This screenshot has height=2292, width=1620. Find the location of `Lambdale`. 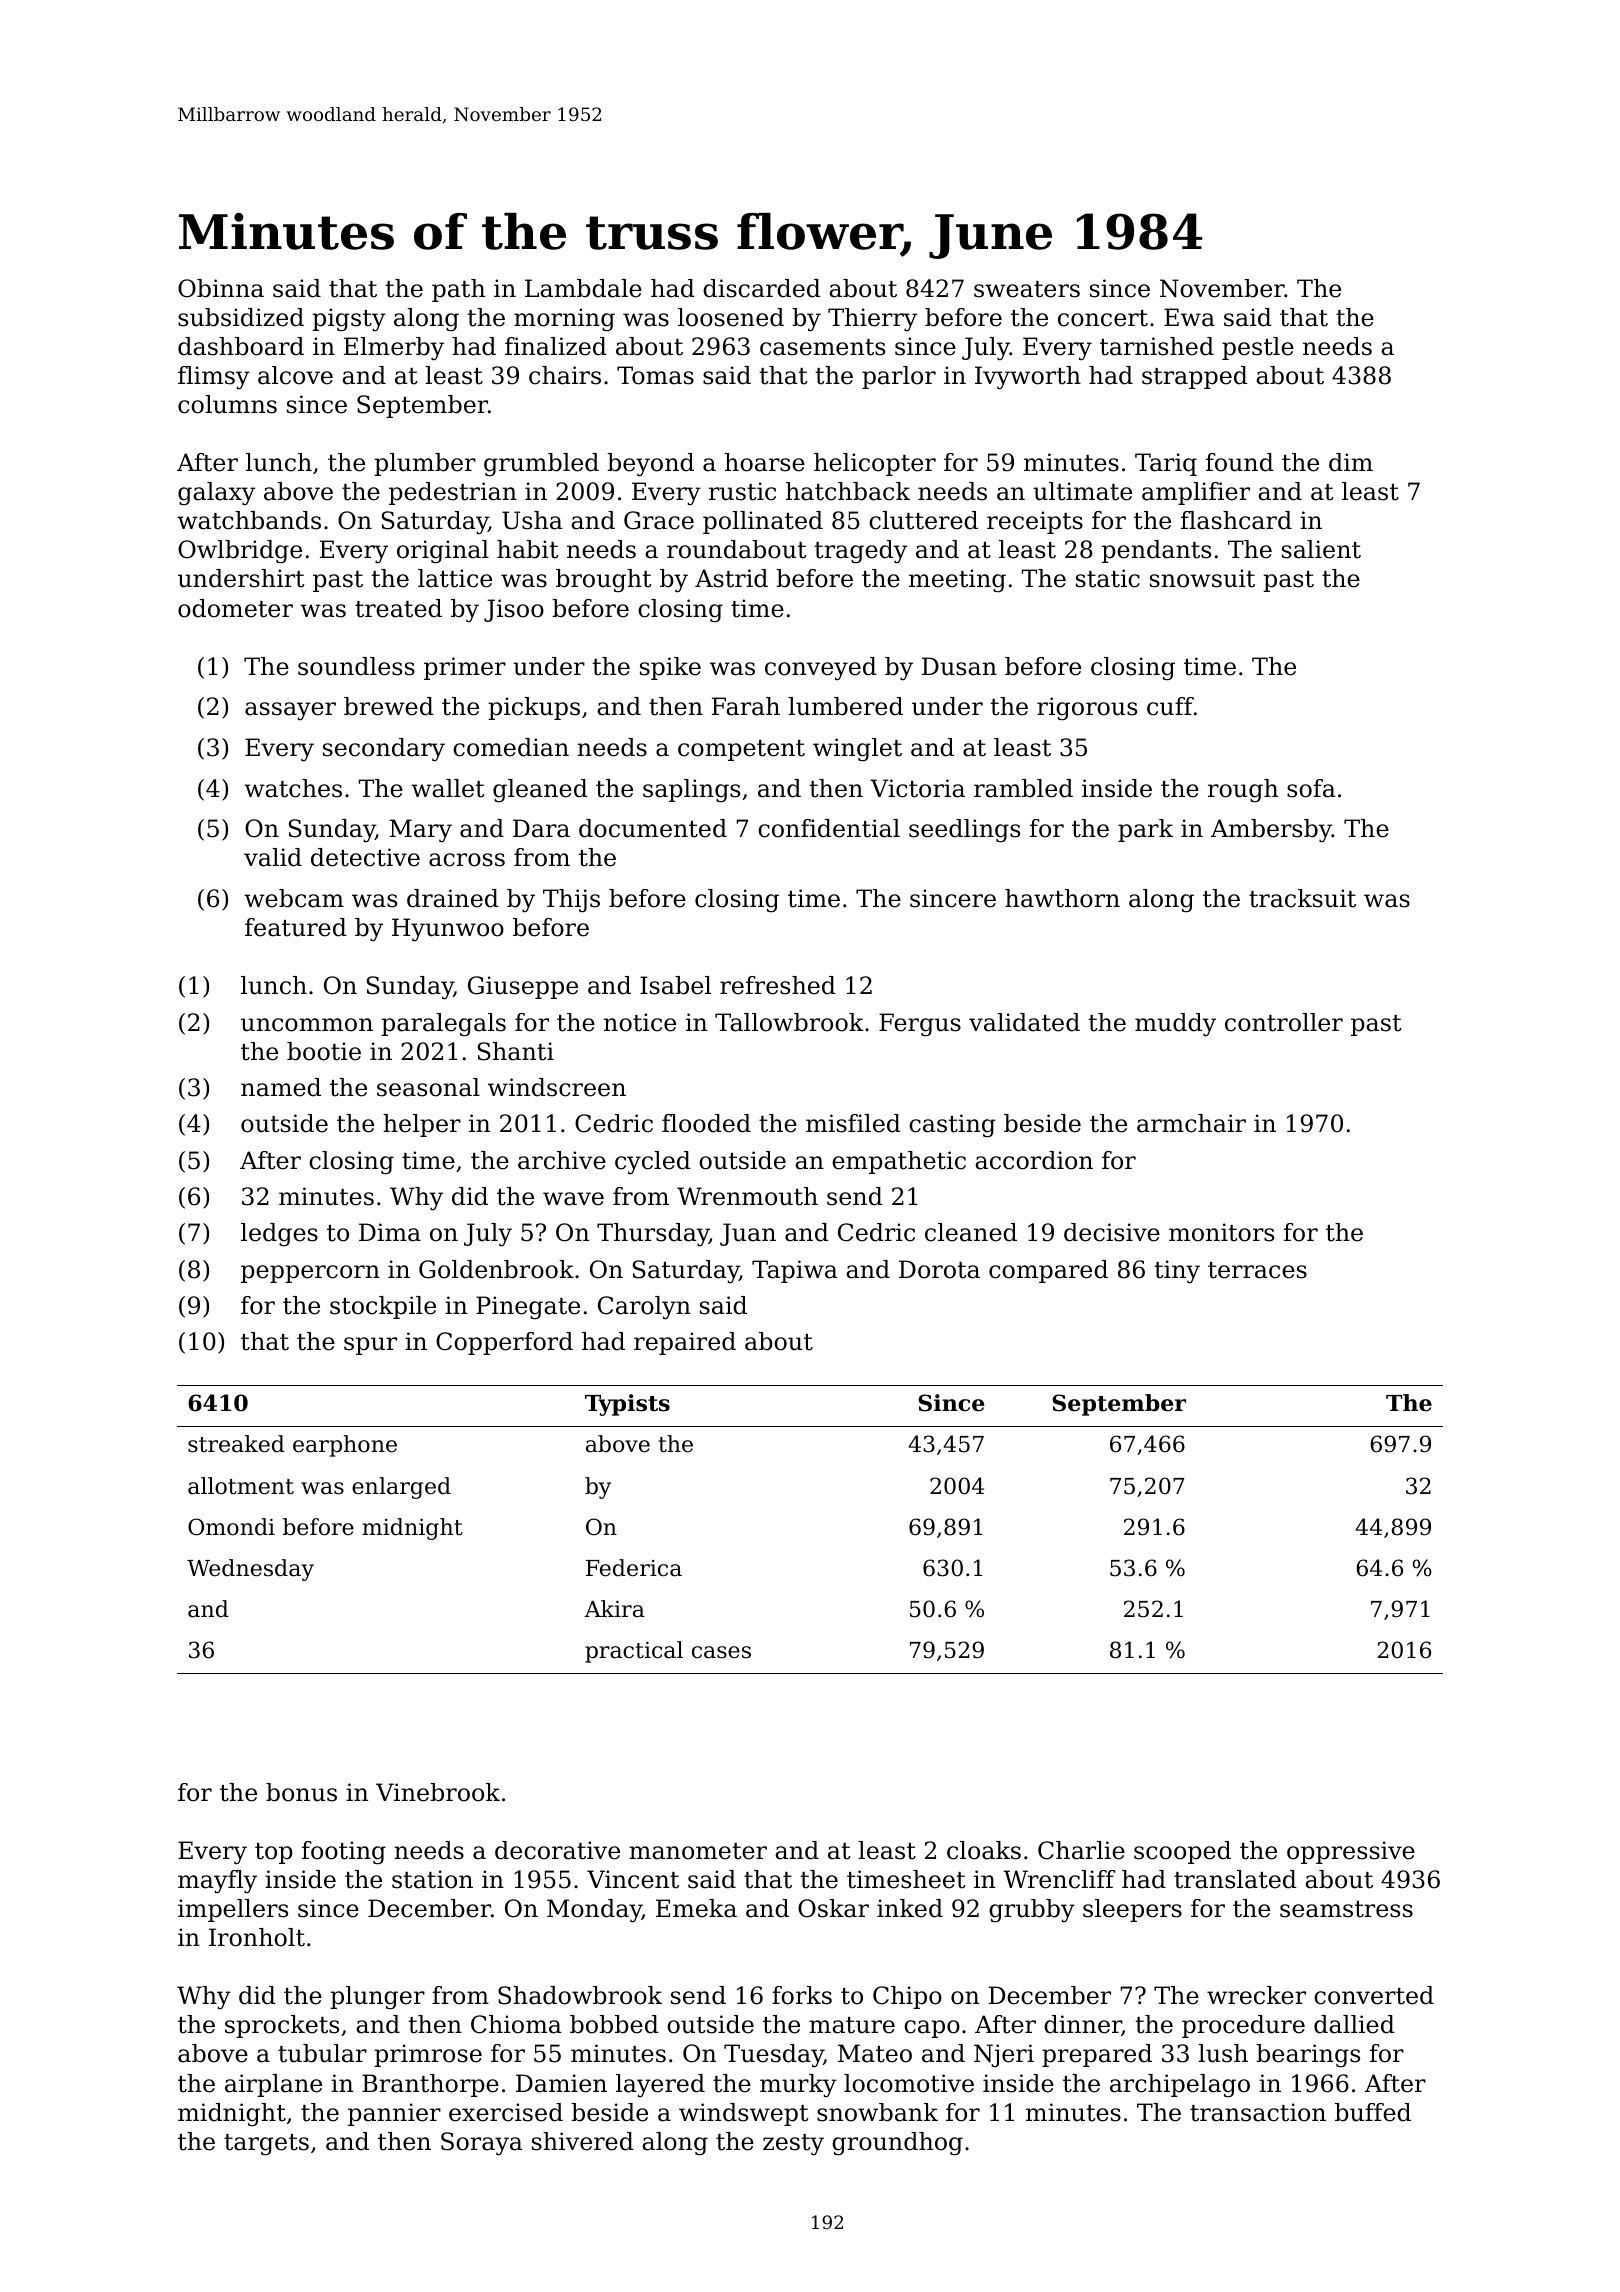

Lambdale is located at coordinates (583, 288).
